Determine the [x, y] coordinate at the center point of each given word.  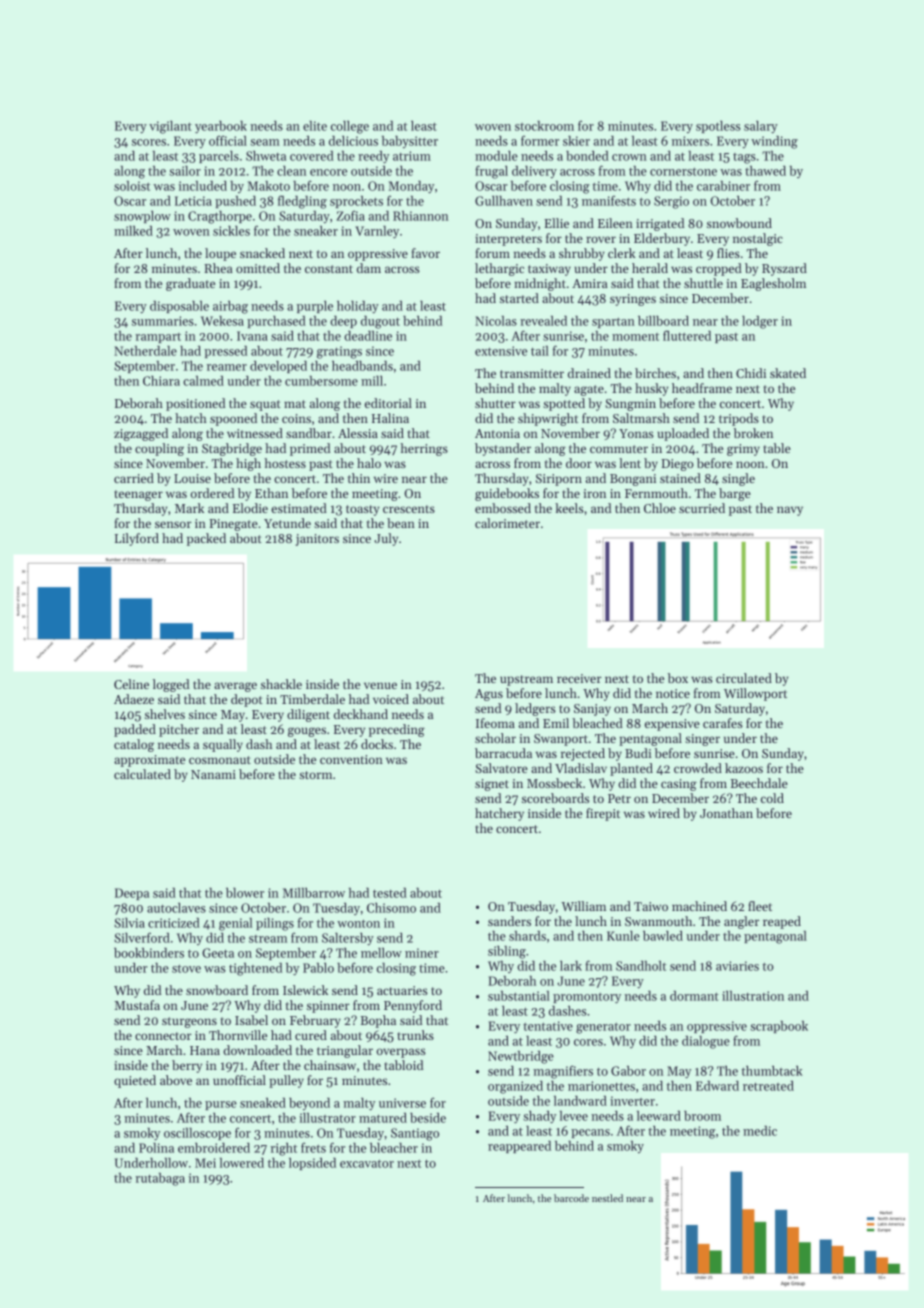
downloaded [257, 1050]
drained [589, 373]
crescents [409, 509]
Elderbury [662, 239]
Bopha [378, 1021]
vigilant [170, 127]
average [235, 687]
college [350, 127]
